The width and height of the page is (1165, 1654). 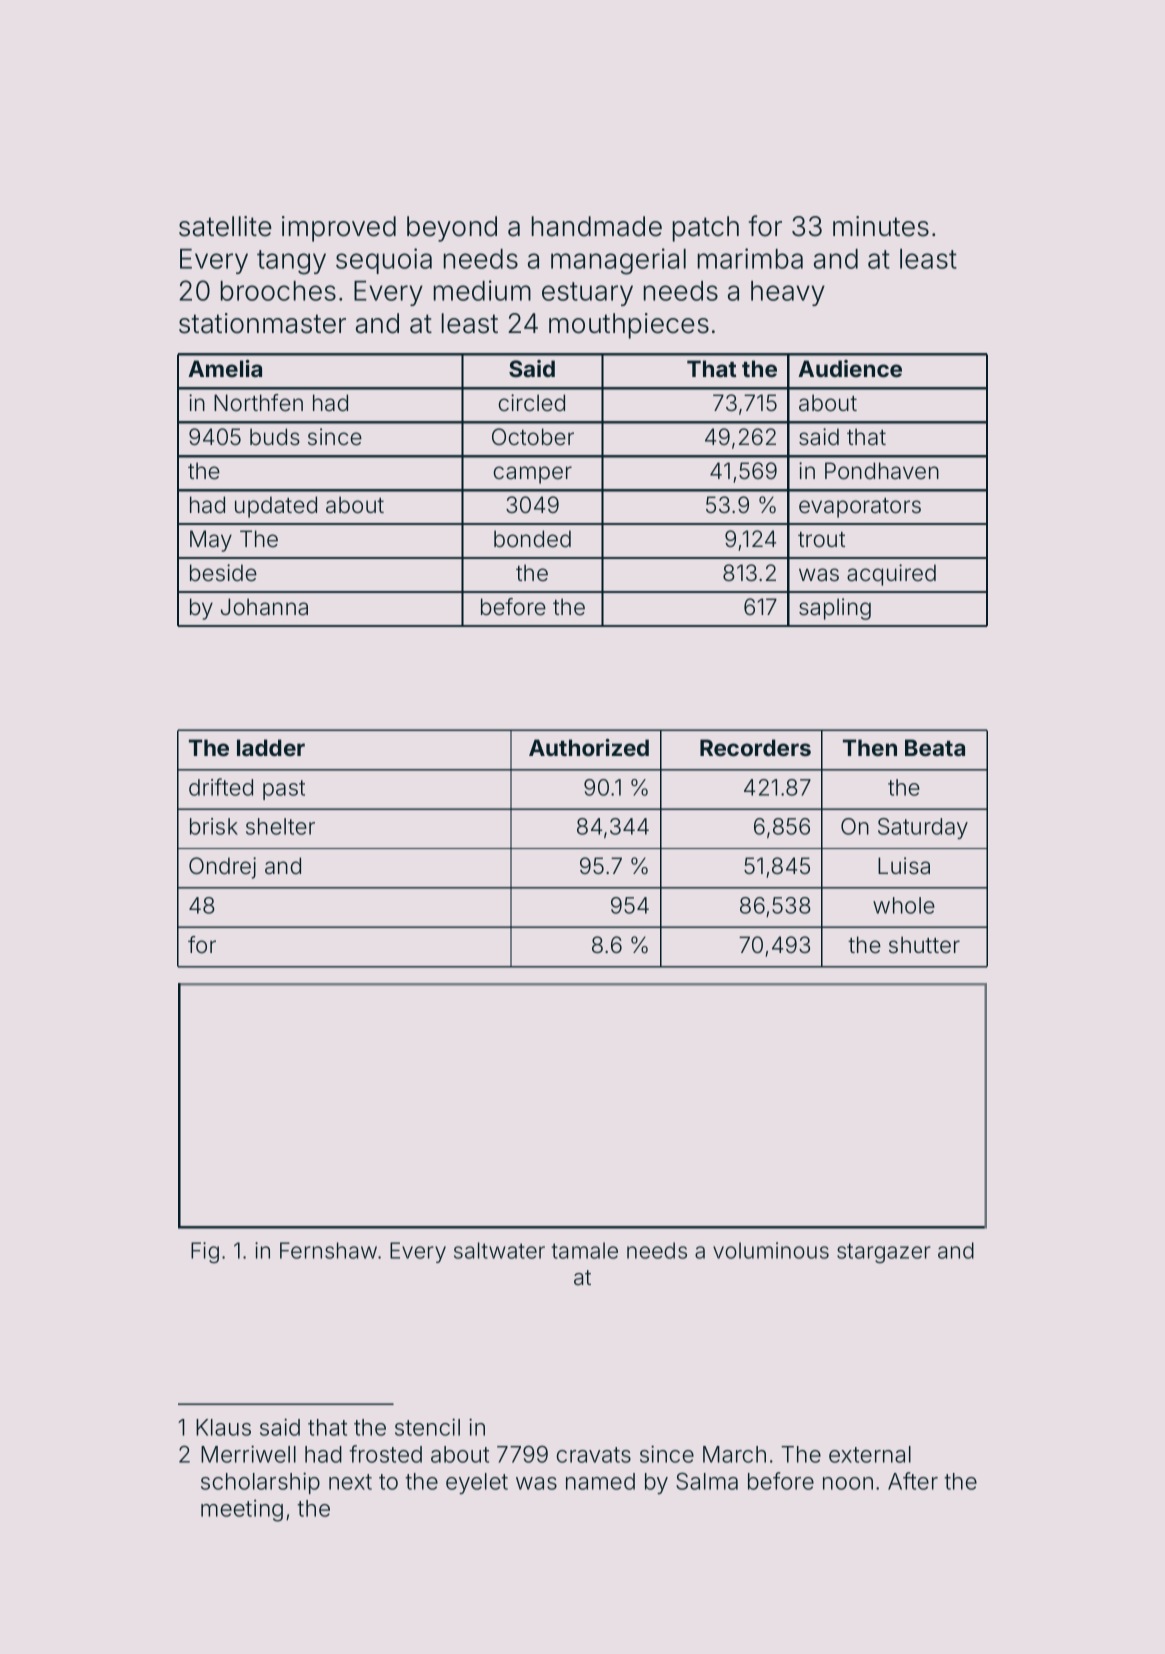 I want to click on whole, so click(x=904, y=905).
